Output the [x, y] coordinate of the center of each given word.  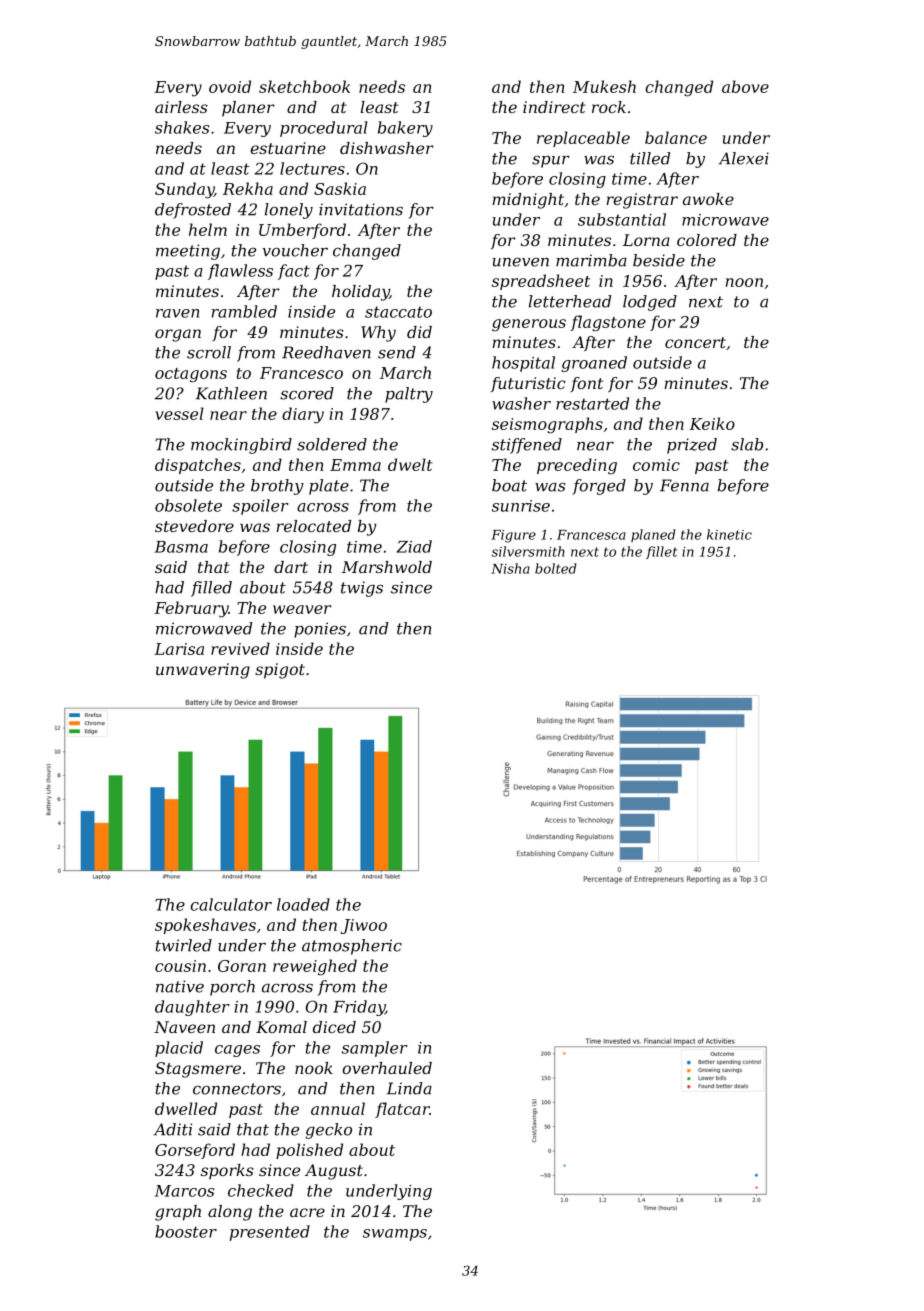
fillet [661, 552]
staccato [398, 312]
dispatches [198, 466]
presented [270, 1233]
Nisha [510, 568]
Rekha [248, 188]
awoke [708, 199]
